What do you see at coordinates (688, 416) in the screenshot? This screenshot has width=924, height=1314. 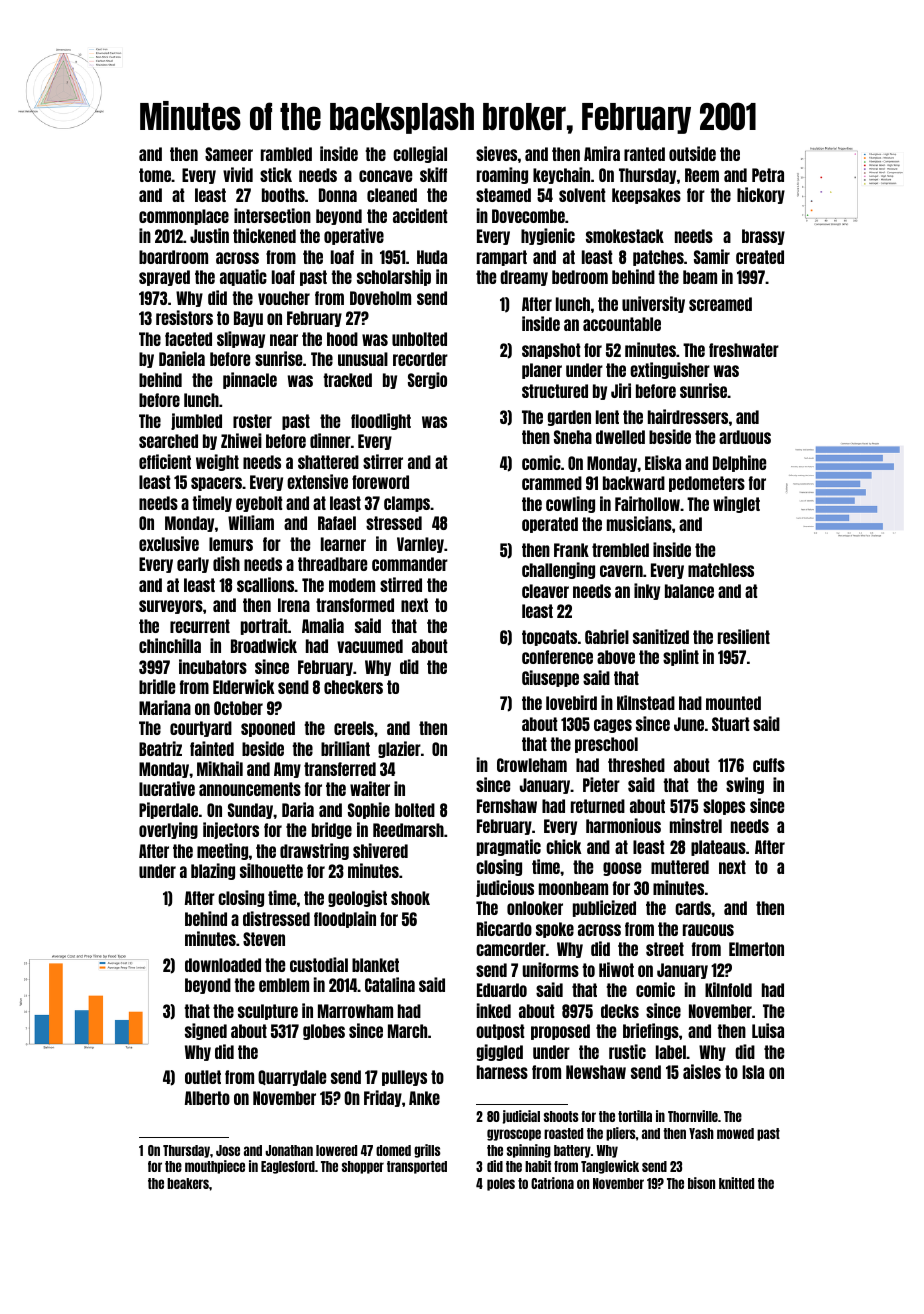 I see `hairdressers` at bounding box center [688, 416].
